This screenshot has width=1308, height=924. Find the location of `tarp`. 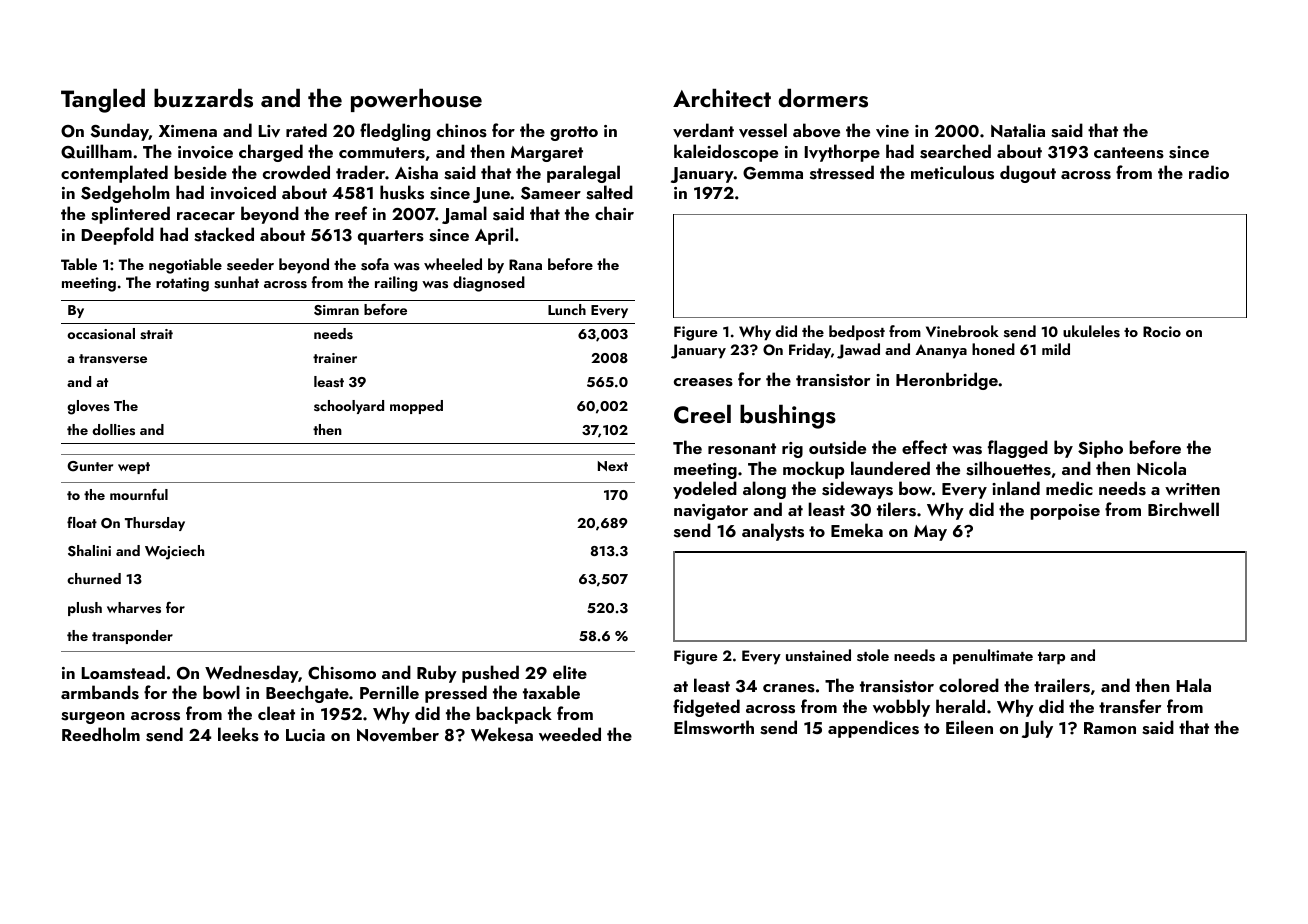

tarp is located at coordinates (1051, 658).
